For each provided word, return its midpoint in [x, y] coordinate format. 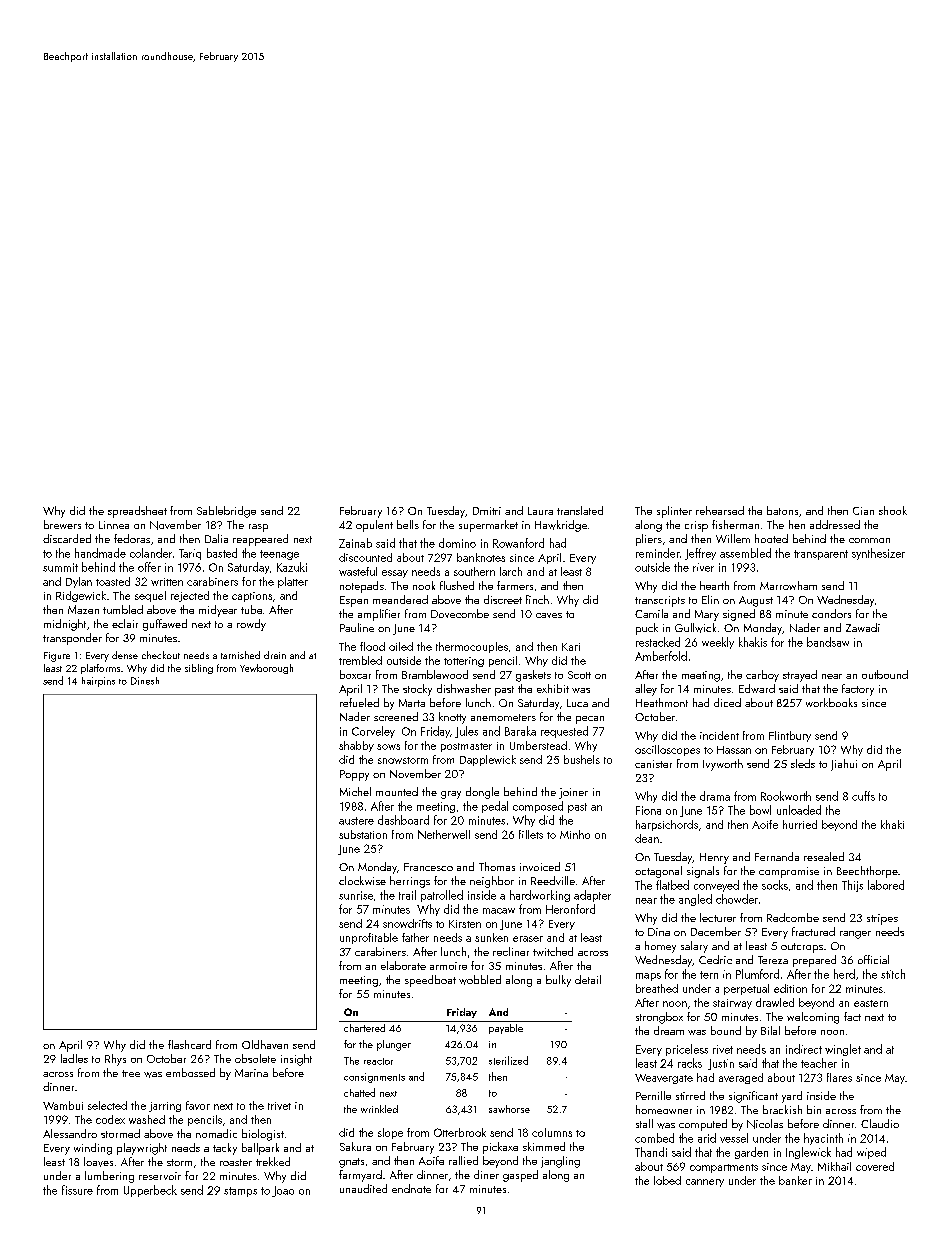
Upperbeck [150, 1191]
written [167, 582]
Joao [283, 1191]
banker [795, 1180]
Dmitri [487, 511]
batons [782, 510]
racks [690, 1063]
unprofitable [369, 938]
